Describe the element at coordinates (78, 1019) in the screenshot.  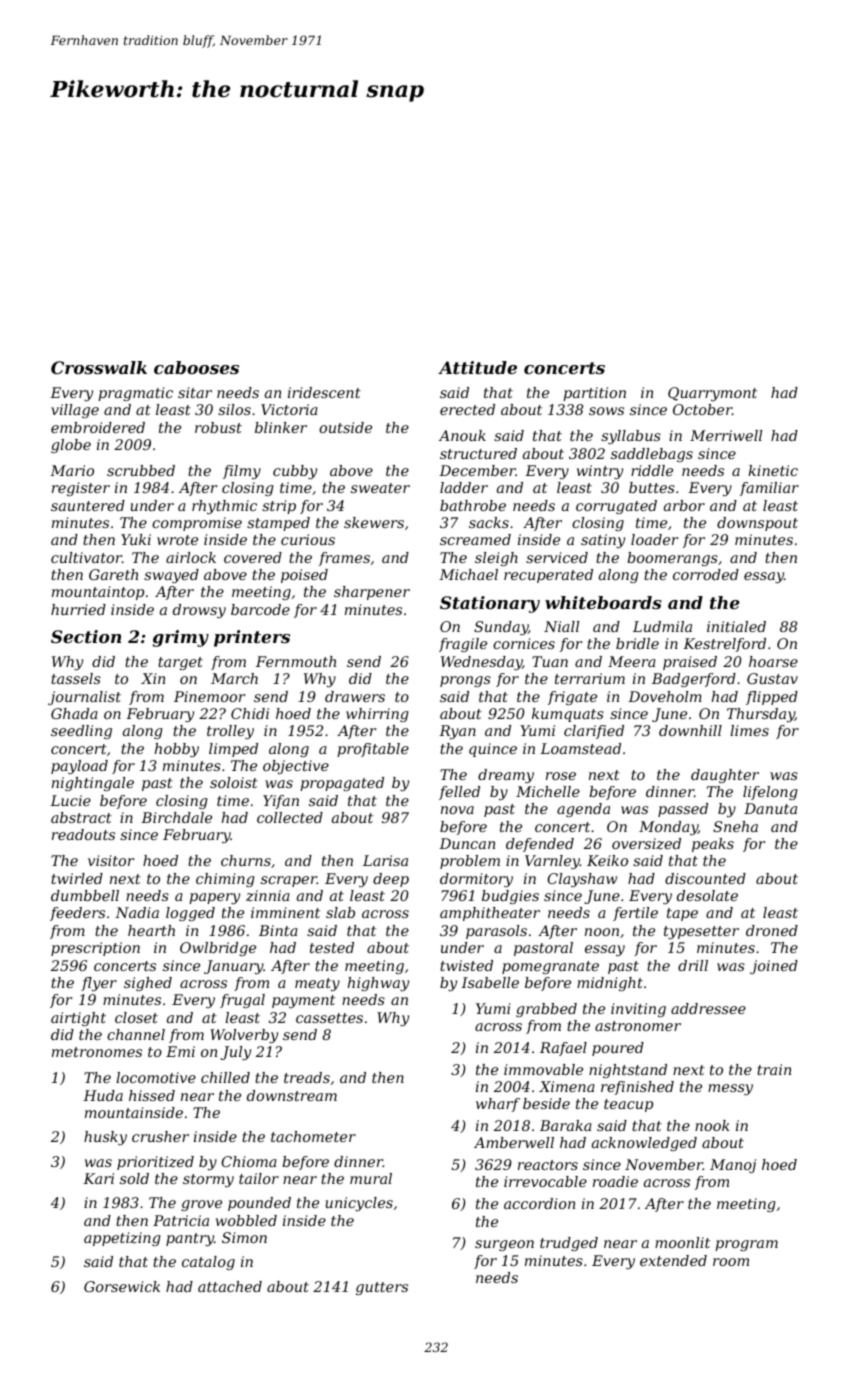
I see `airtight` at that location.
